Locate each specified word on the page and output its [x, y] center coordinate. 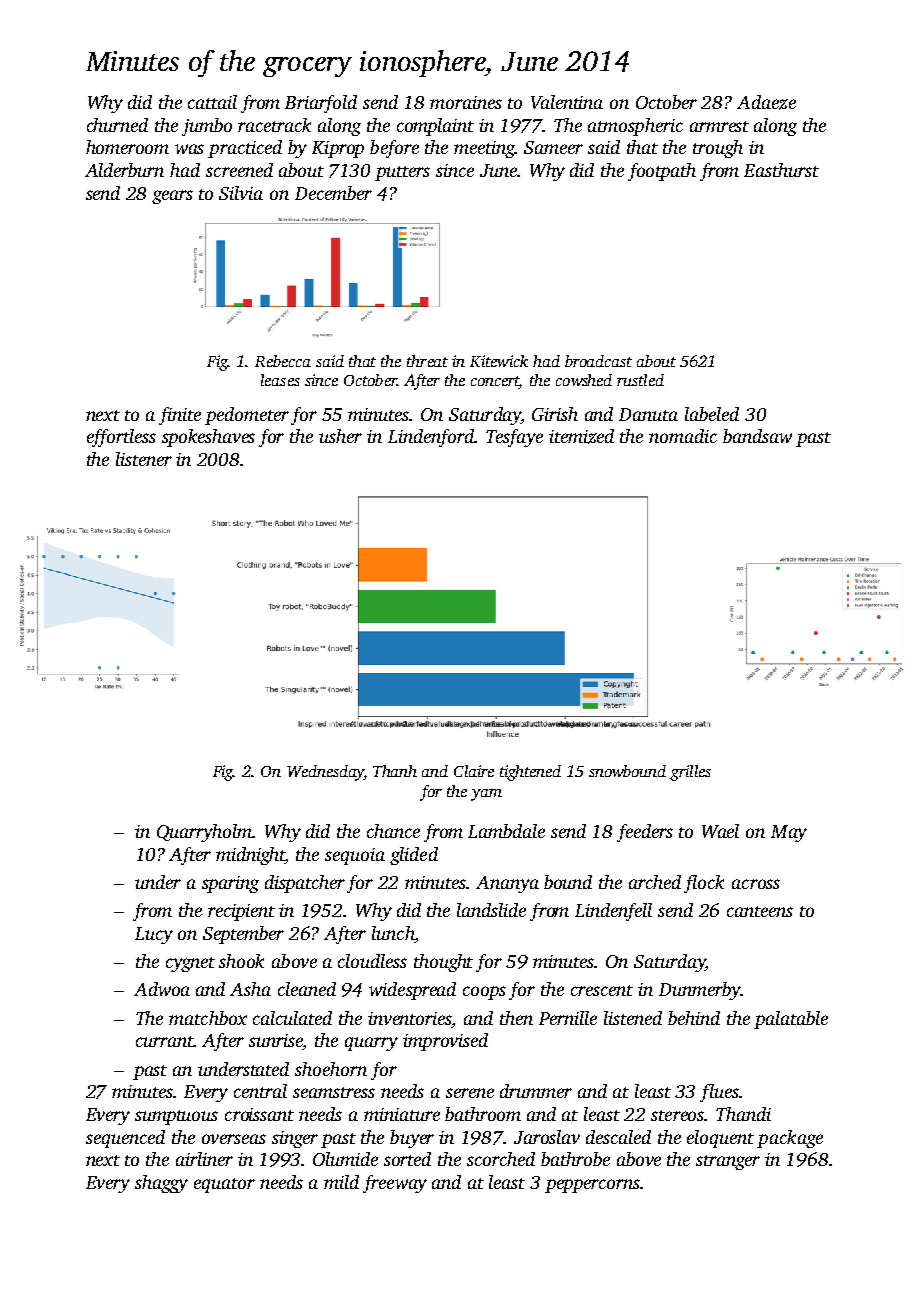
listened [633, 1018]
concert [495, 382]
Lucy [154, 935]
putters [402, 173]
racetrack [274, 125]
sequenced [125, 1139]
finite [180, 416]
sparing [230, 884]
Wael [720, 831]
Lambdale [506, 831]
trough [718, 149]
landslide [491, 910]
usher [340, 436]
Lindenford [431, 438]
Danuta [648, 414]
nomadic [683, 436]
